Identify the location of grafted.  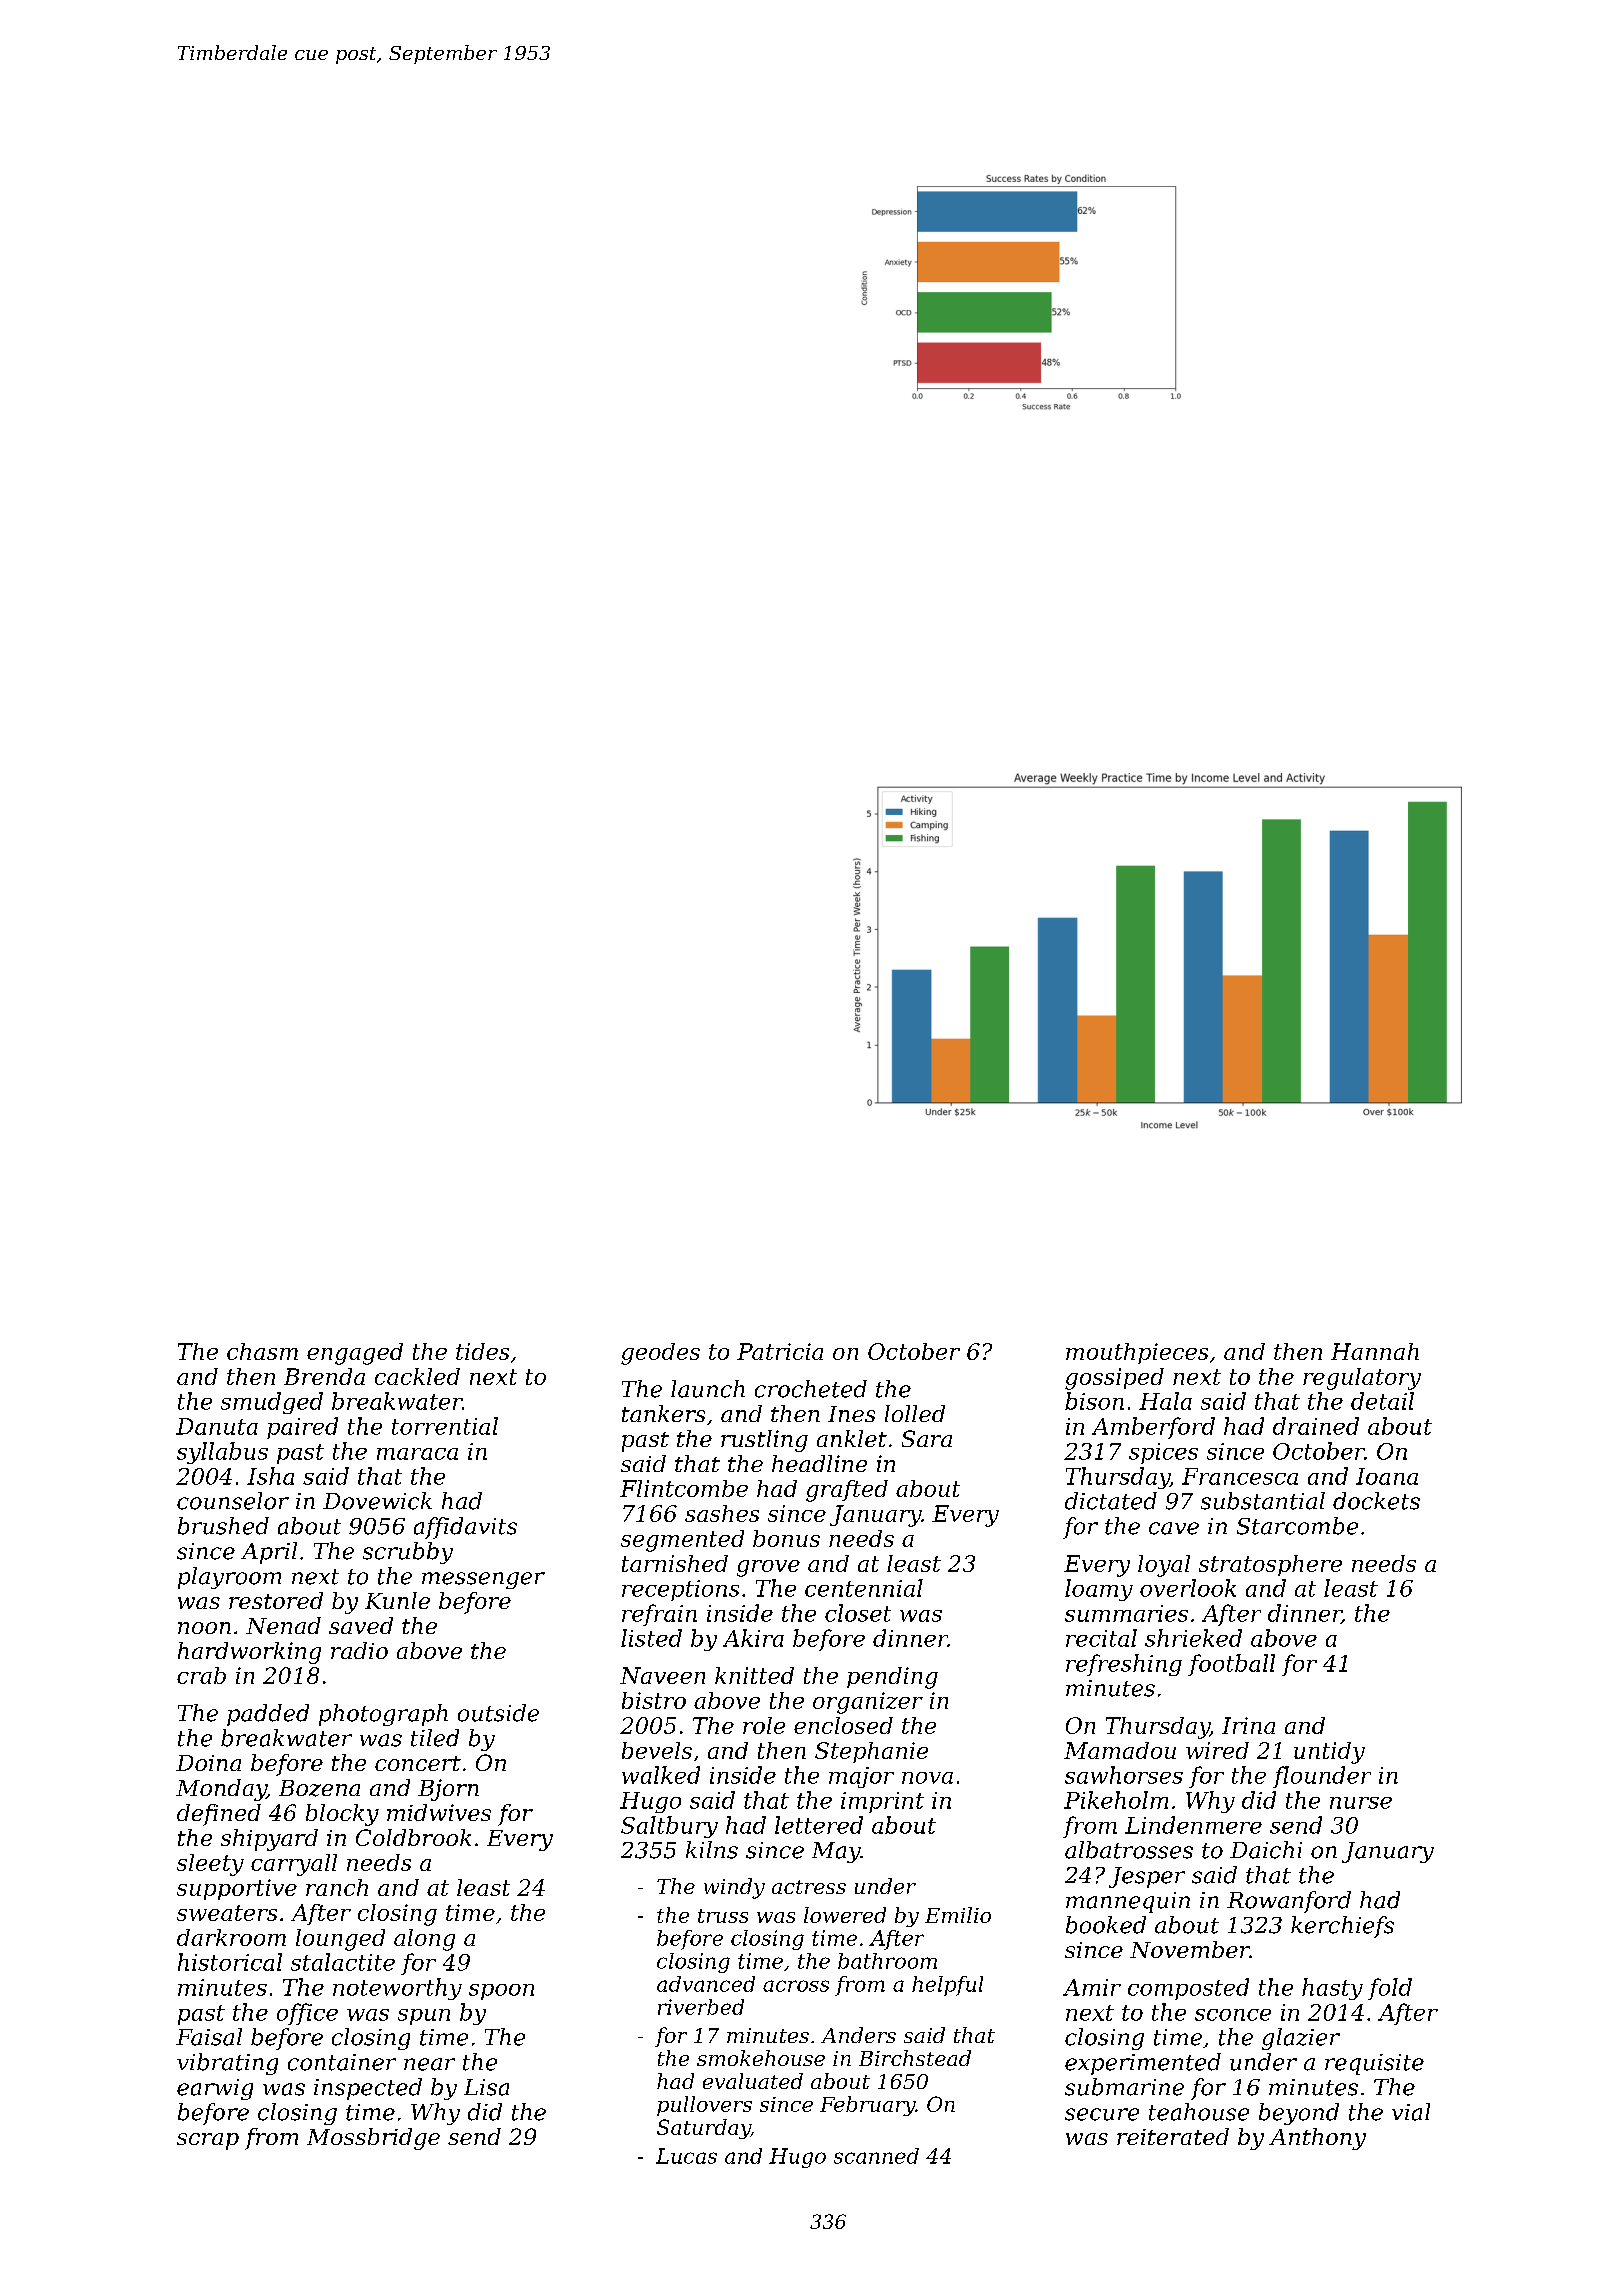
(847, 1491).
